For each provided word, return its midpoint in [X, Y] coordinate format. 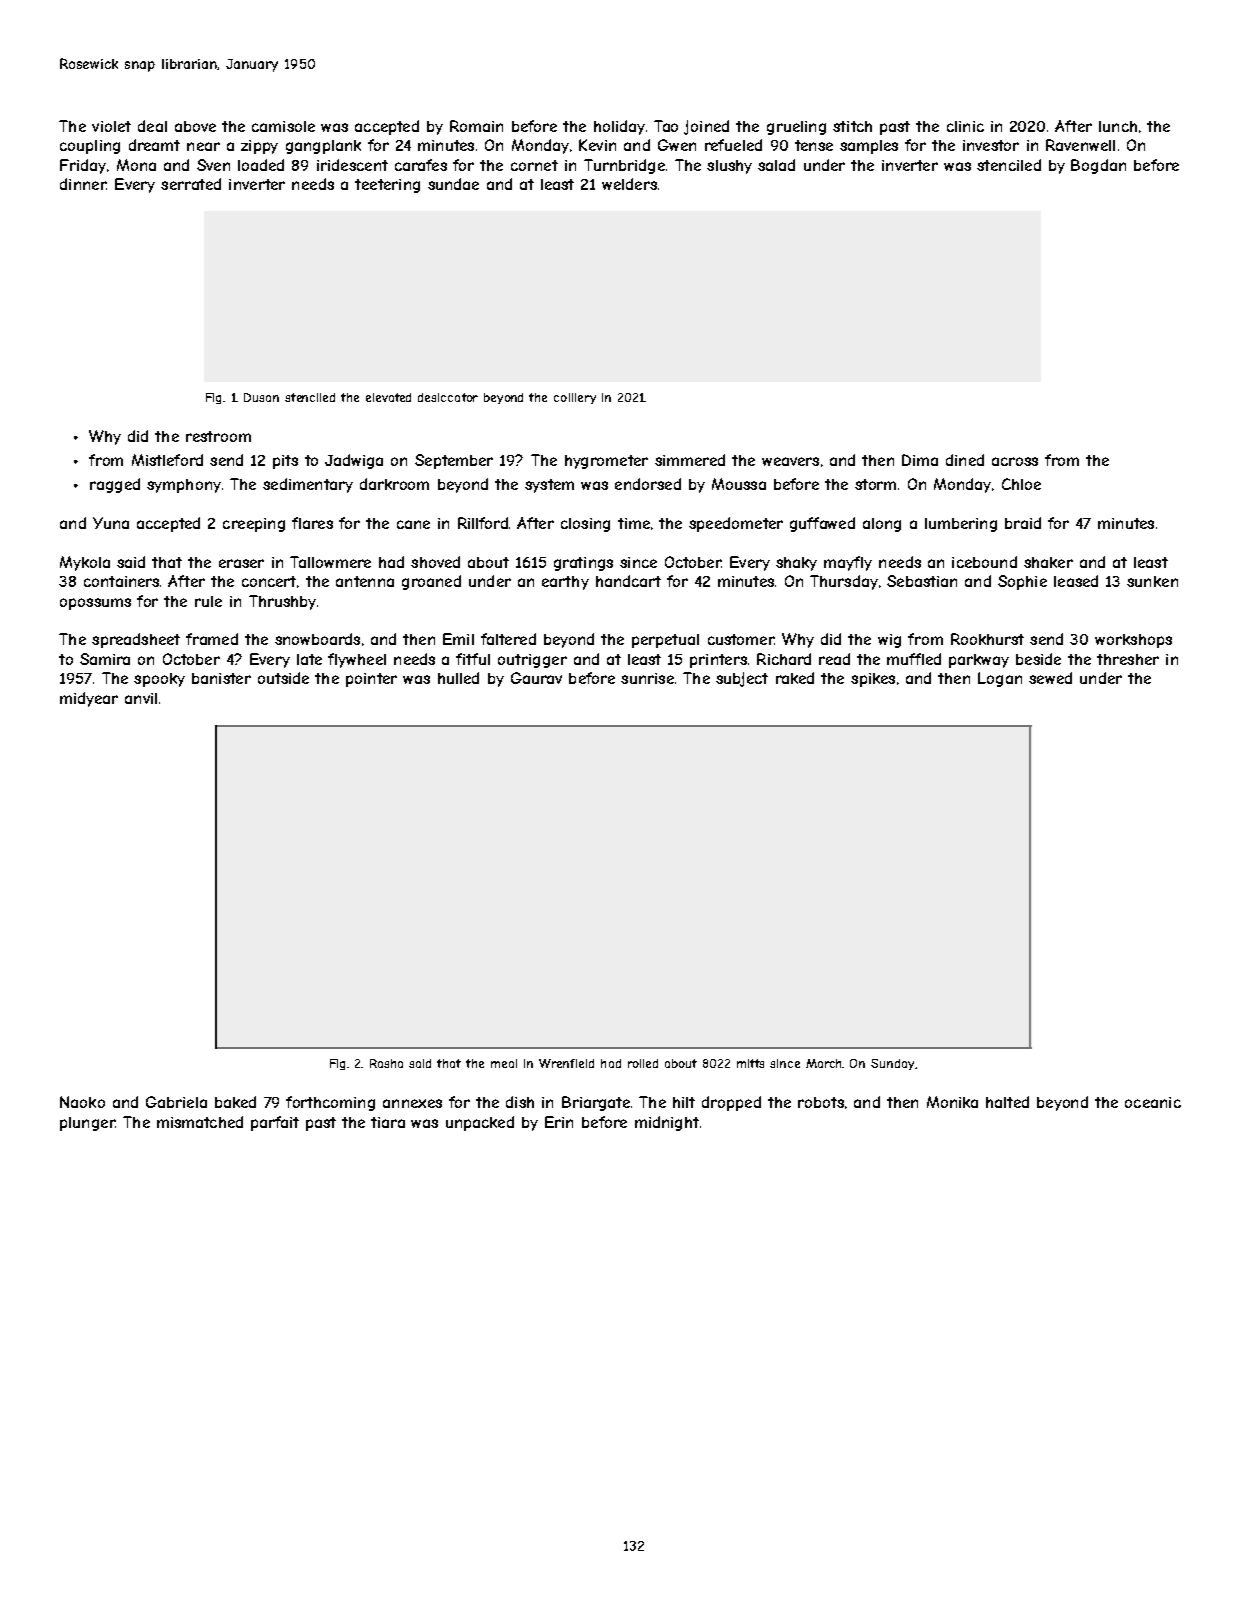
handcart [628, 581]
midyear [89, 699]
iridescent [352, 165]
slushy [729, 167]
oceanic [1153, 1102]
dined [965, 460]
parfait [275, 1123]
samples [869, 147]
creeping [254, 525]
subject [742, 679]
